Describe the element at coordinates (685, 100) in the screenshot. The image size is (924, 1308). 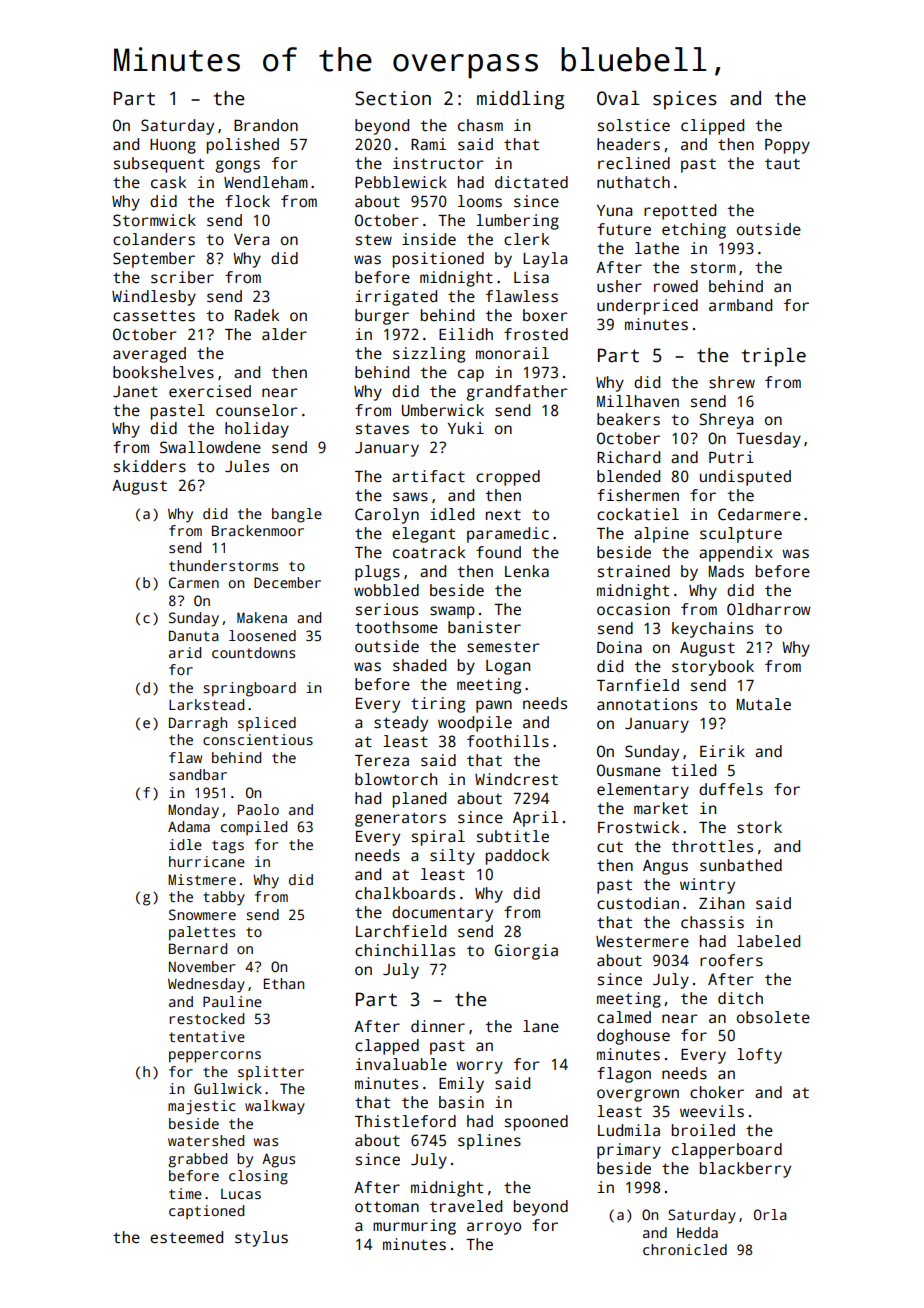
I see `spices` at that location.
